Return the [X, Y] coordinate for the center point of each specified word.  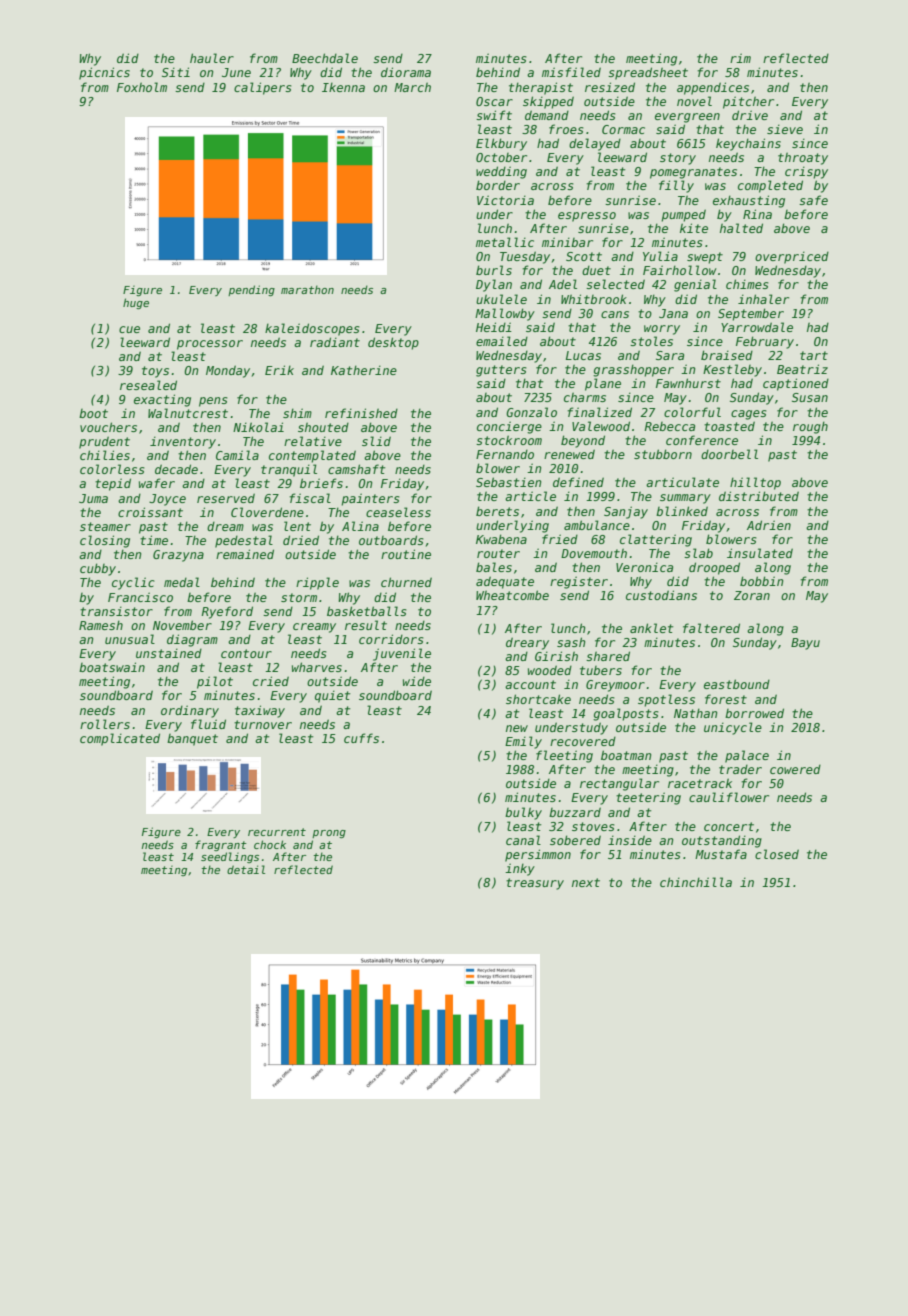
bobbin [761, 581]
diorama [406, 72]
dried [301, 540]
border [498, 185]
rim [740, 58]
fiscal [310, 498]
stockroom [509, 440]
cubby [98, 569]
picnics [104, 73]
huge [136, 303]
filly [676, 186]
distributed [759, 496]
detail [246, 869]
